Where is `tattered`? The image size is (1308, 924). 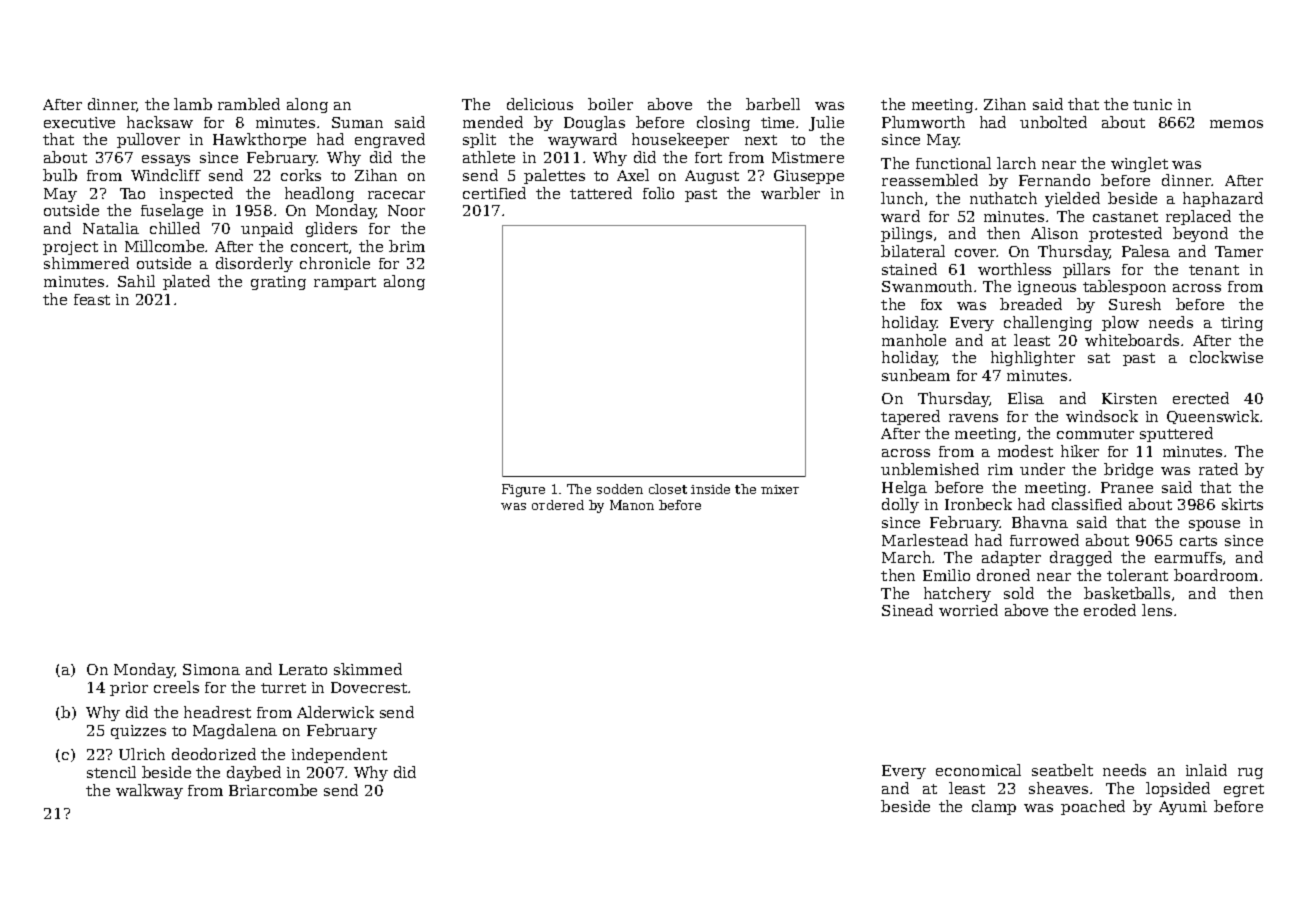
tattered is located at coordinates (601, 193).
